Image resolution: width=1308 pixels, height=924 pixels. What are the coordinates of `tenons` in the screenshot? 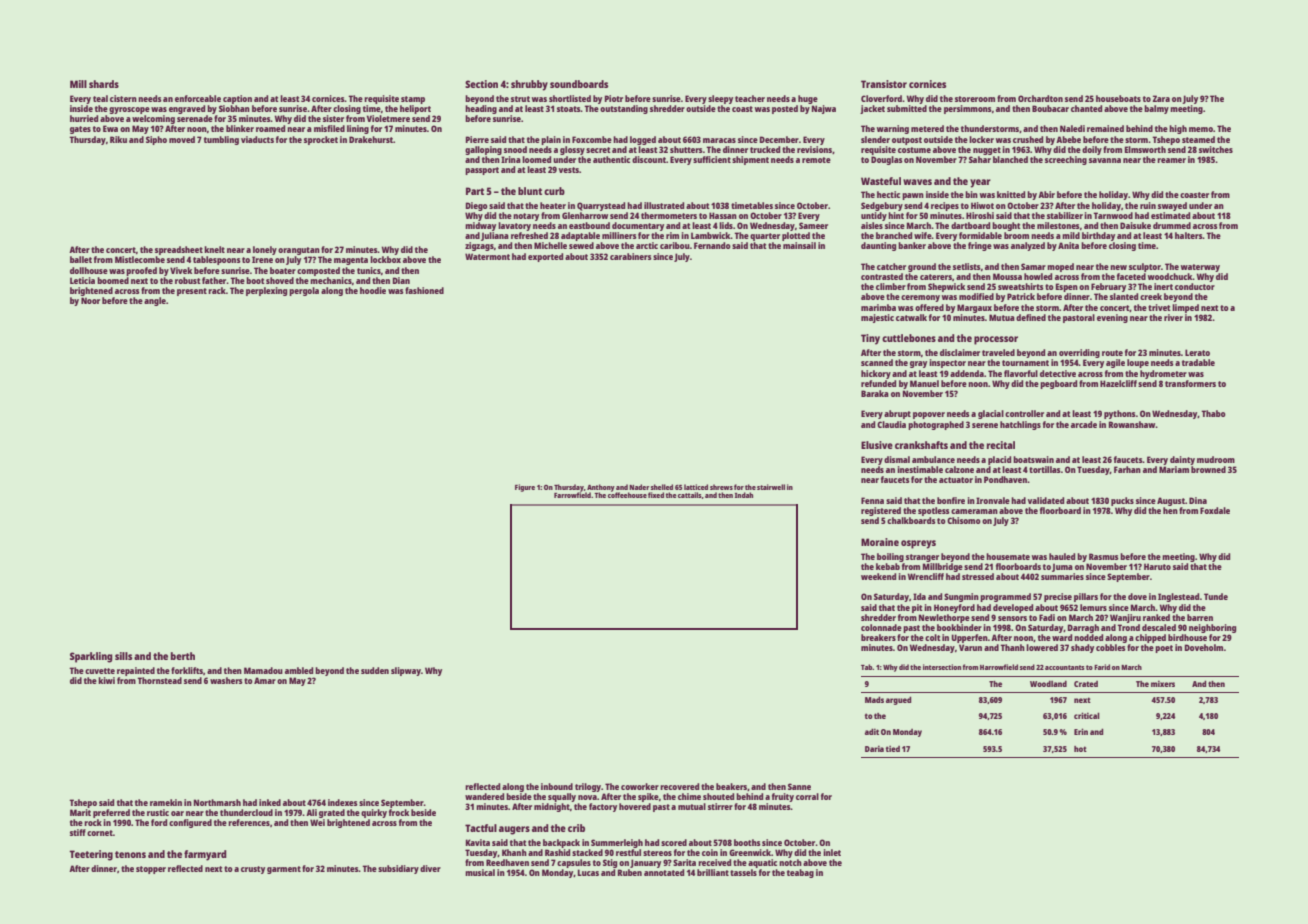 It's located at (130, 854).
